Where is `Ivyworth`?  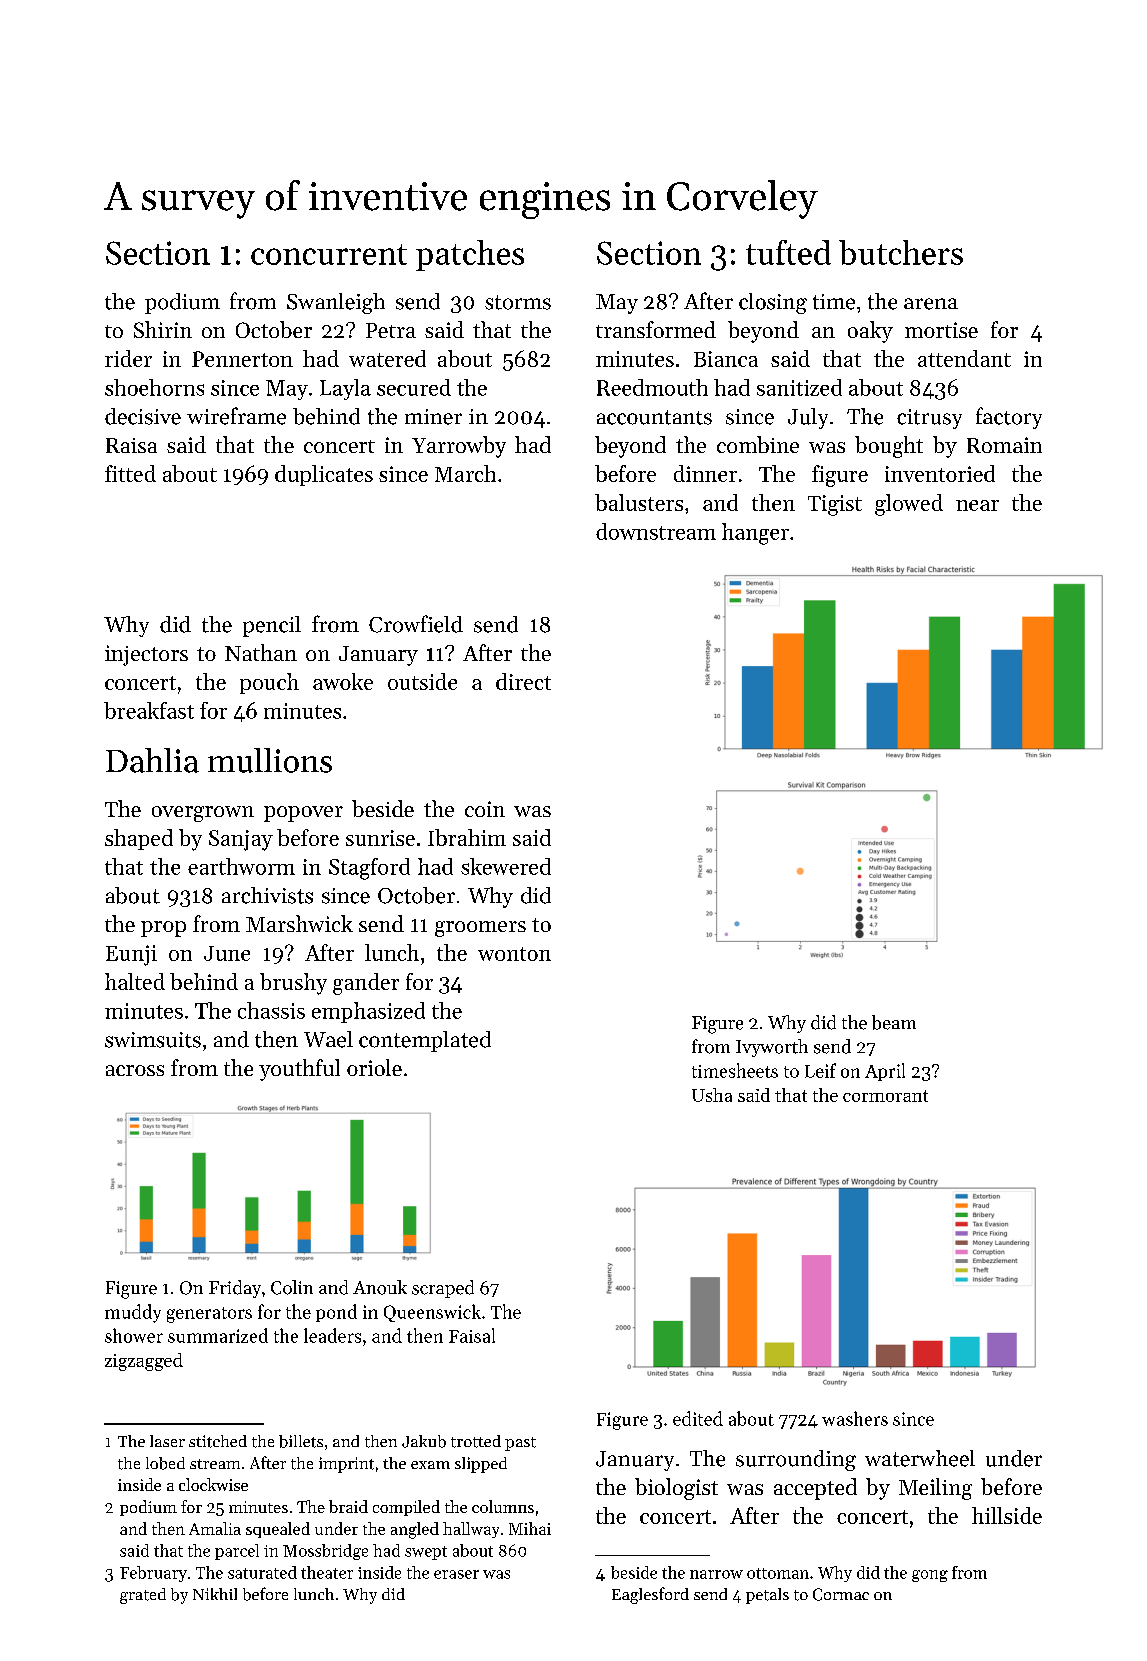 Ivyworth is located at coordinates (772, 1048).
